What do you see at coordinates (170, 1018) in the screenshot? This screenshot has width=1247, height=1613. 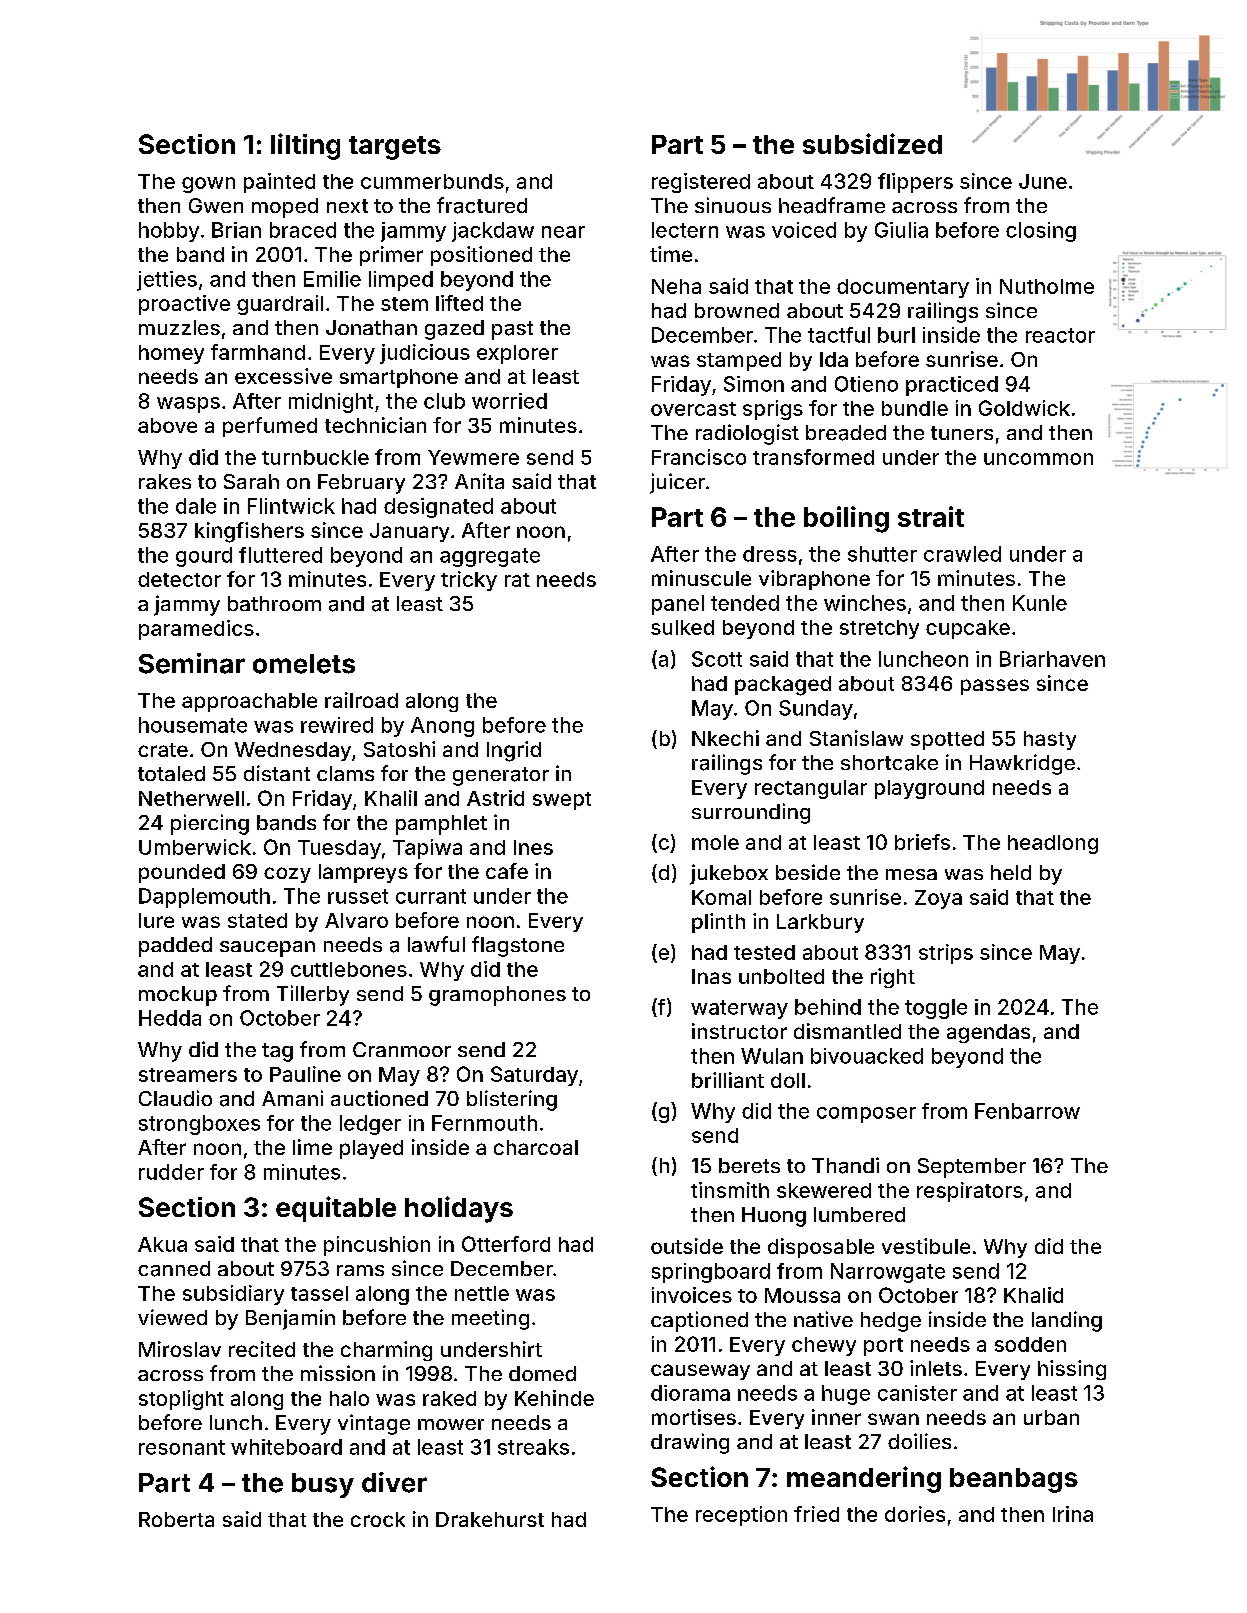 I see `Hedda` at bounding box center [170, 1018].
